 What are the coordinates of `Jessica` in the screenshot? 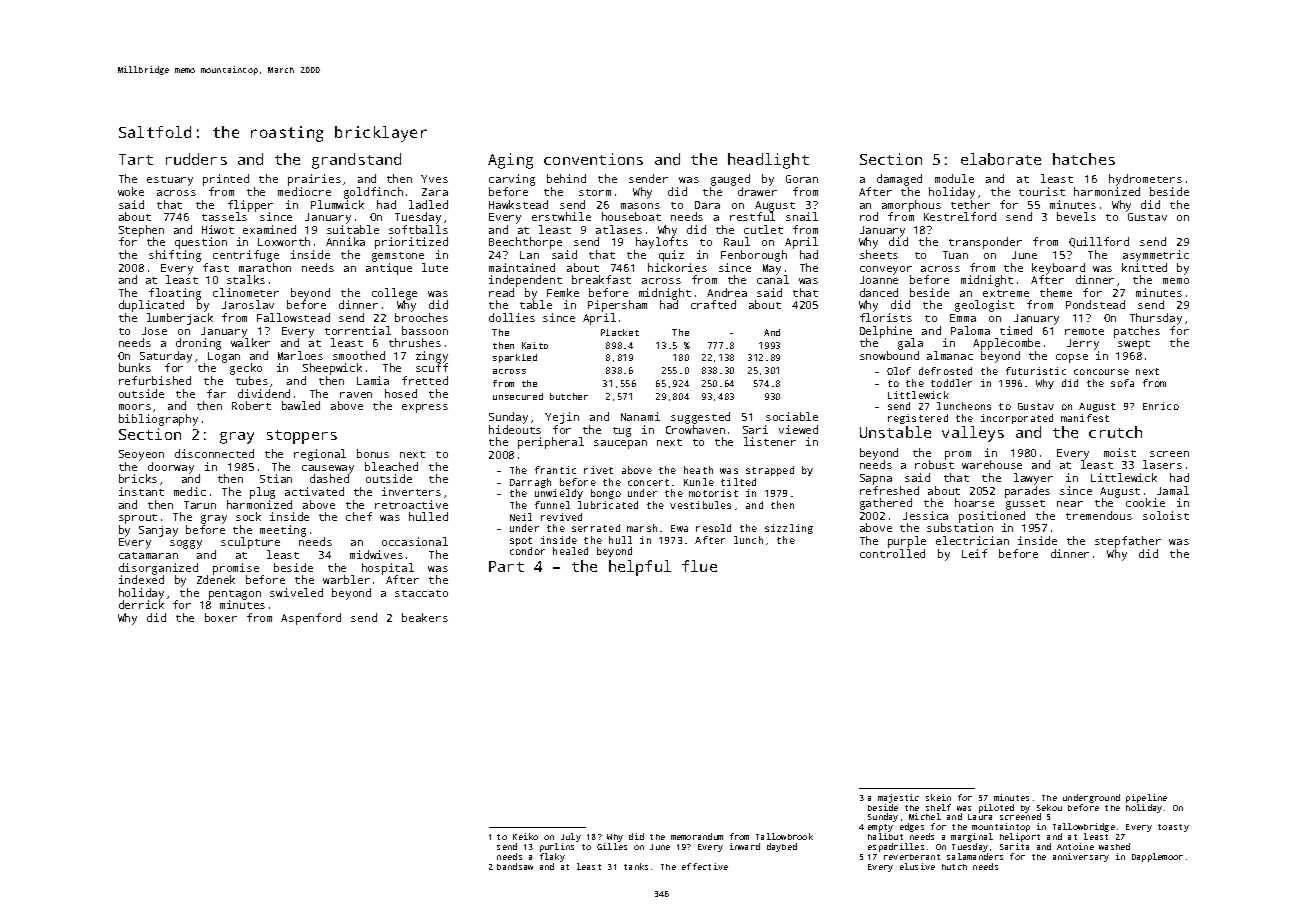 It's located at (925, 515).
